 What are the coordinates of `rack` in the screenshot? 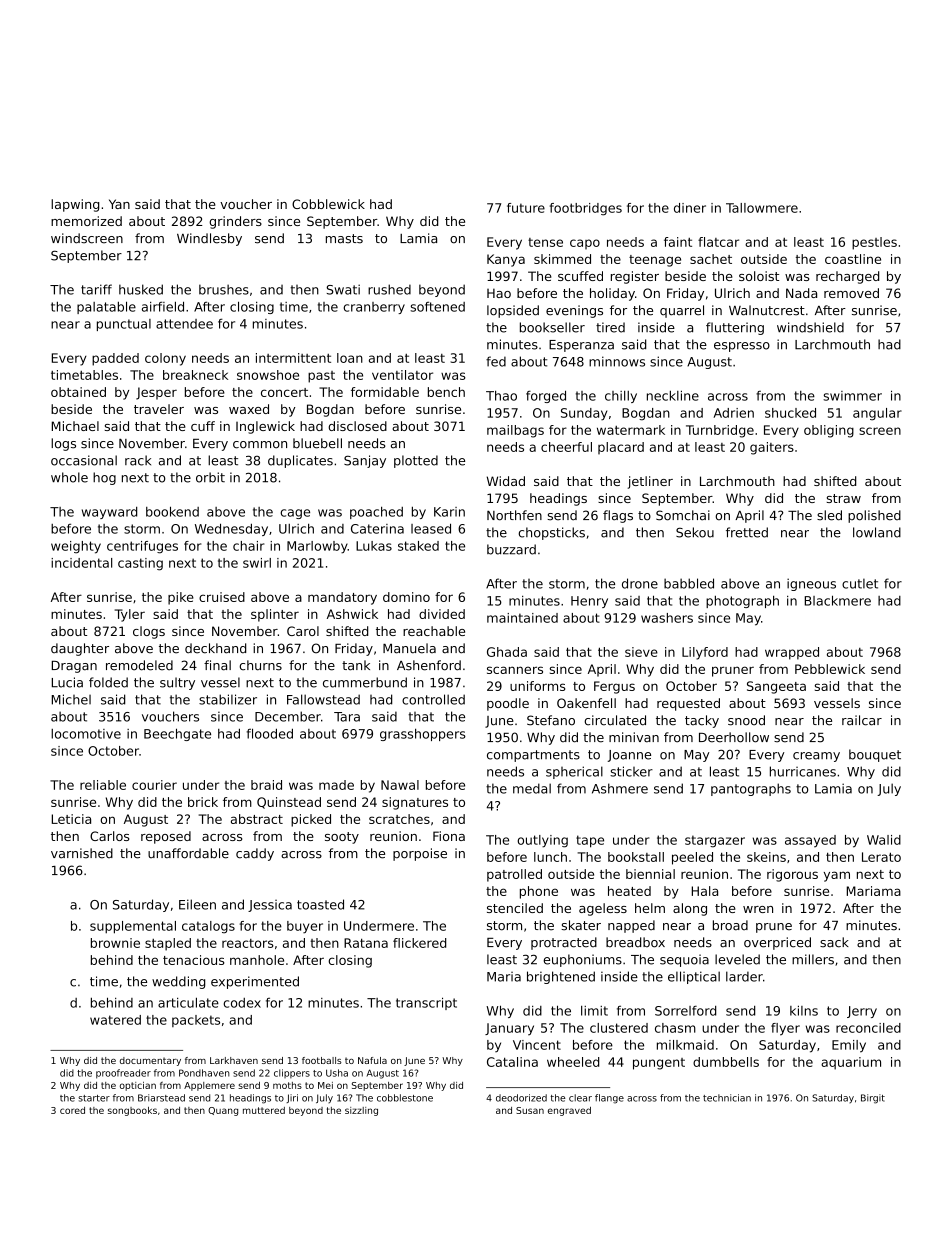 It's located at (138, 460).
